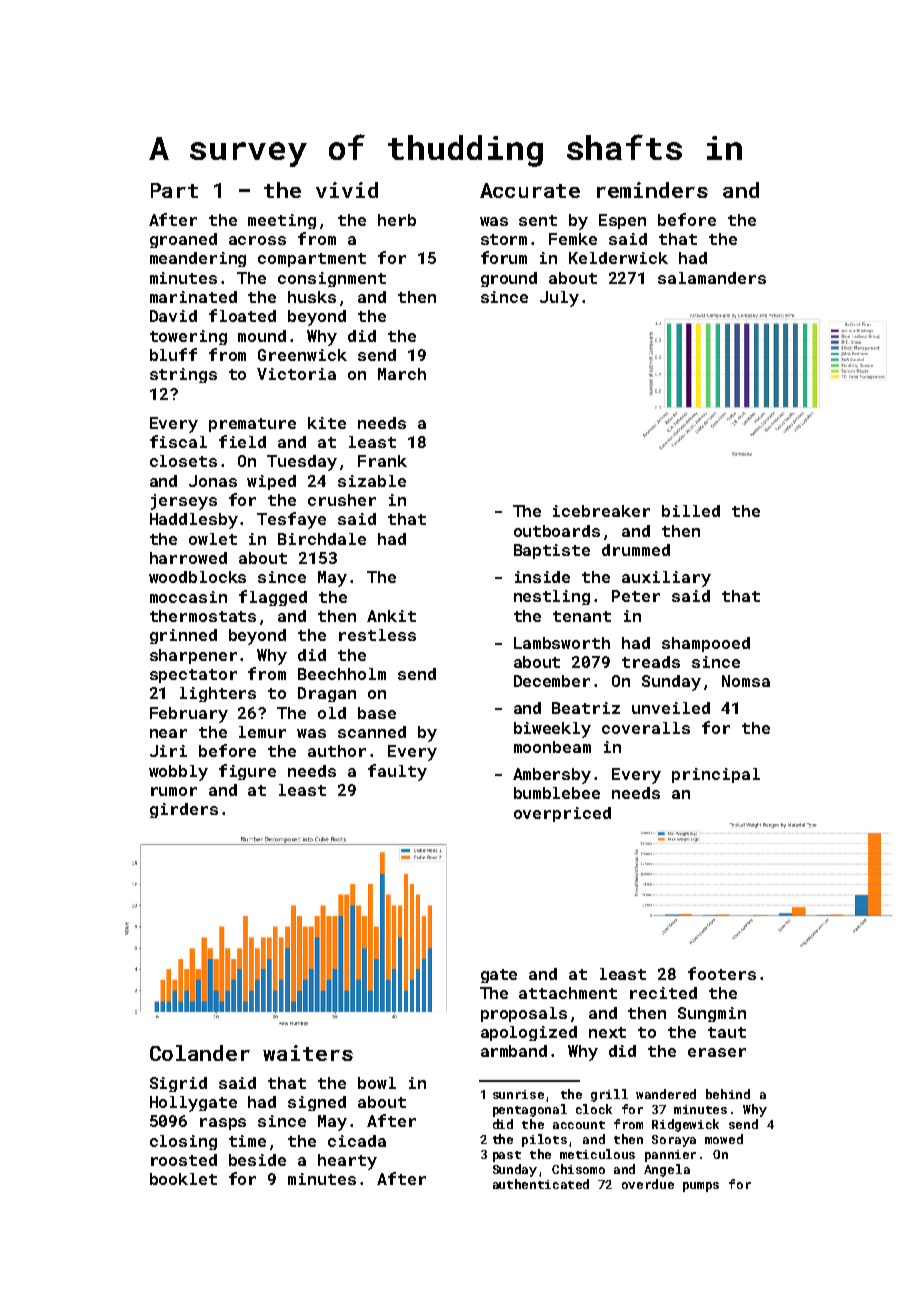  What do you see at coordinates (618, 258) in the page?
I see `Kelderwick` at bounding box center [618, 258].
